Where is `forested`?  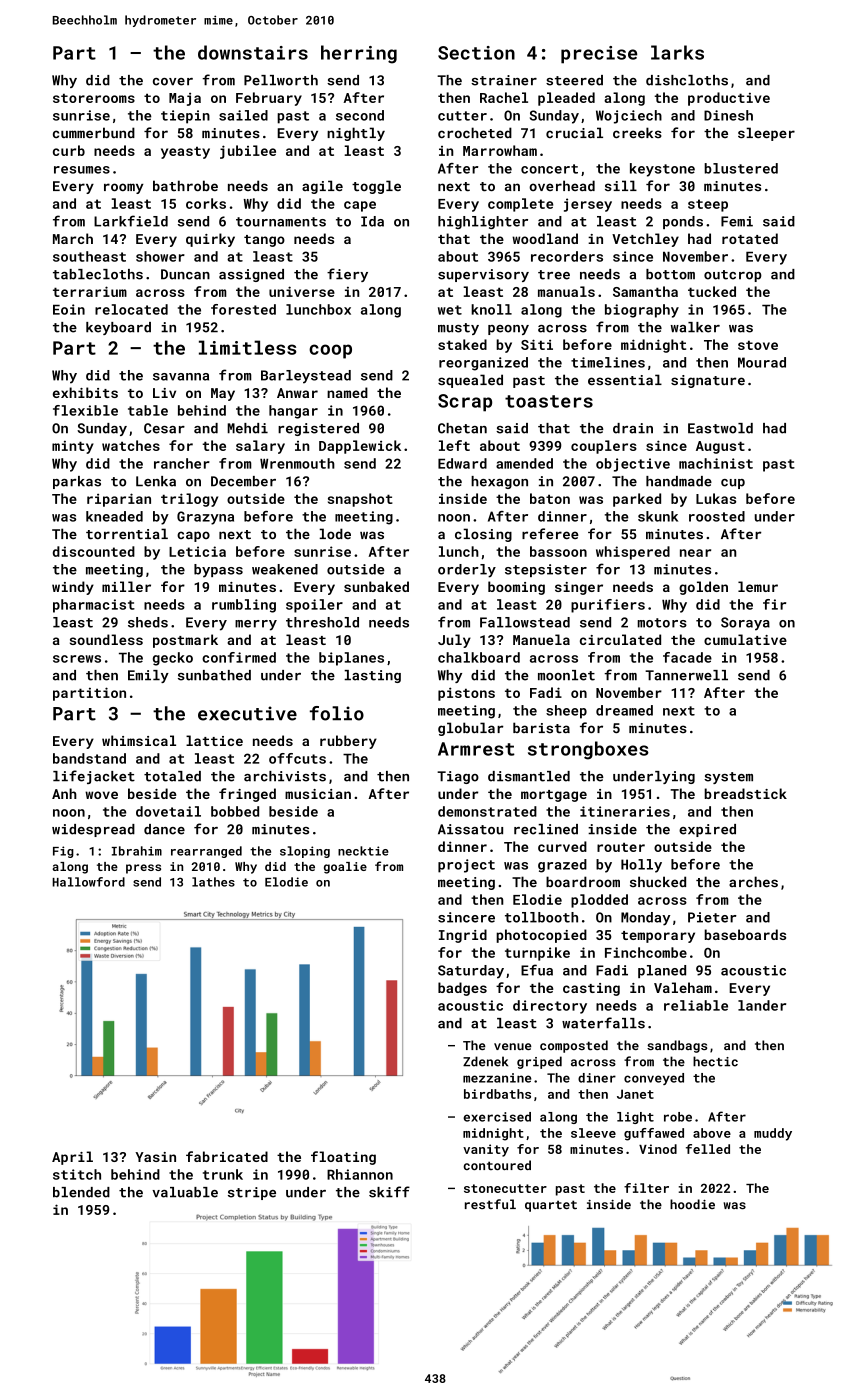 forested is located at coordinates (243, 309).
